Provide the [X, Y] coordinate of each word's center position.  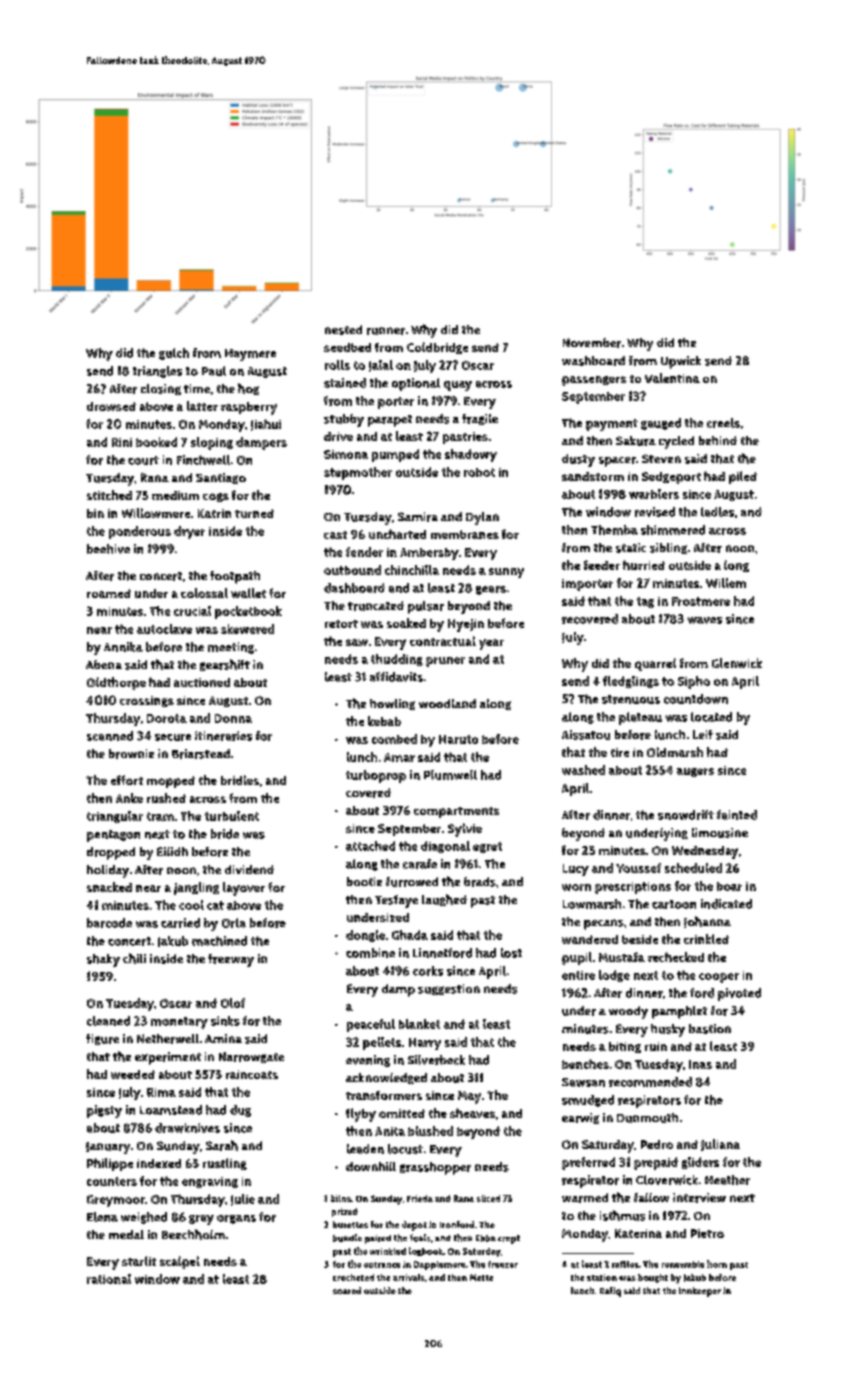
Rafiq [610, 1292]
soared [347, 1290]
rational [109, 1279]
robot [479, 472]
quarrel [655, 664]
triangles [157, 372]
